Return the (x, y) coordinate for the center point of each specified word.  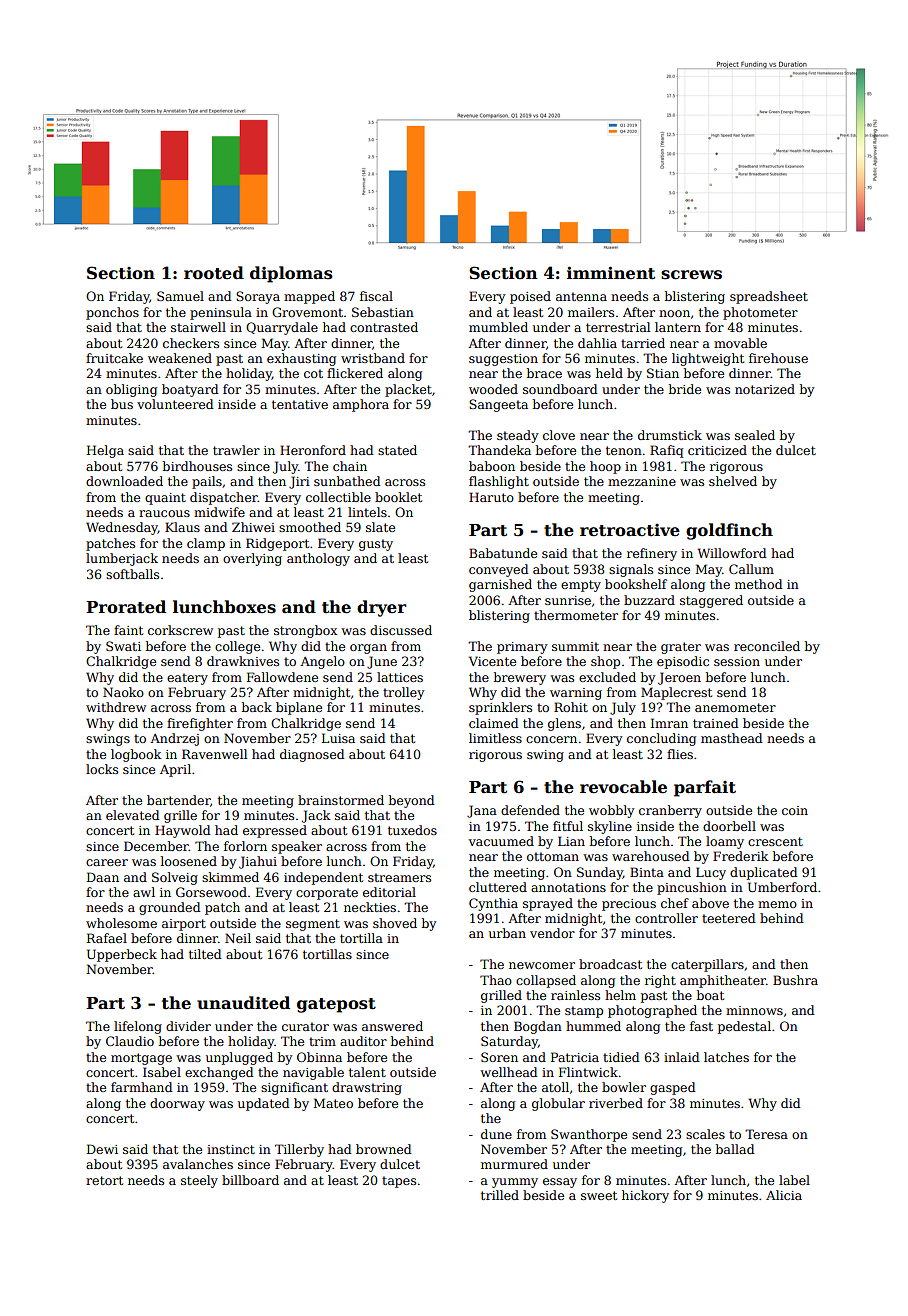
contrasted (384, 327)
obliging (131, 390)
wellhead (508, 1072)
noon (674, 313)
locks (102, 769)
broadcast (610, 964)
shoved (395, 923)
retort (104, 1180)
